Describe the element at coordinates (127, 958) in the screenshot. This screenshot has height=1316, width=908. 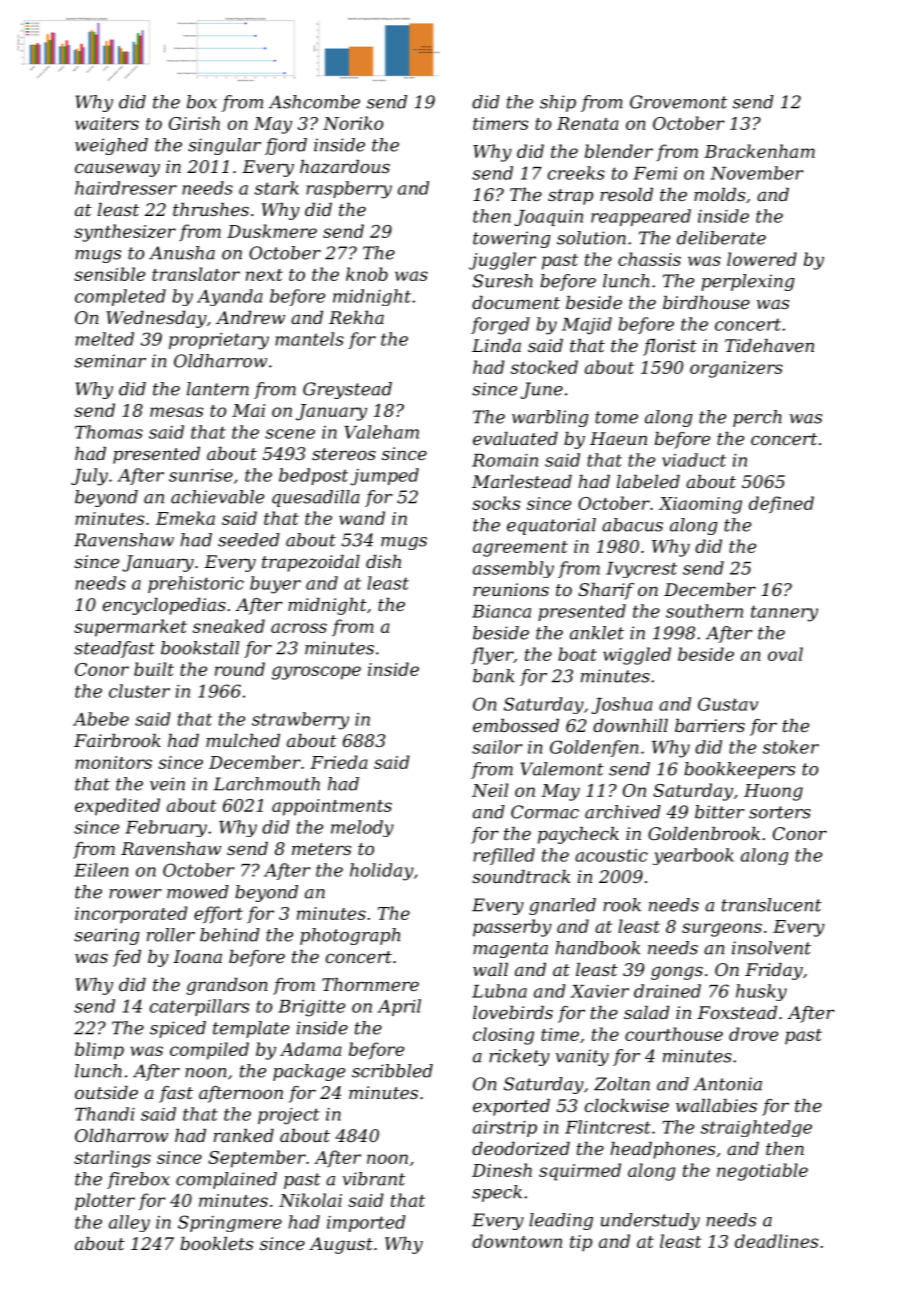
I see `fed` at that location.
